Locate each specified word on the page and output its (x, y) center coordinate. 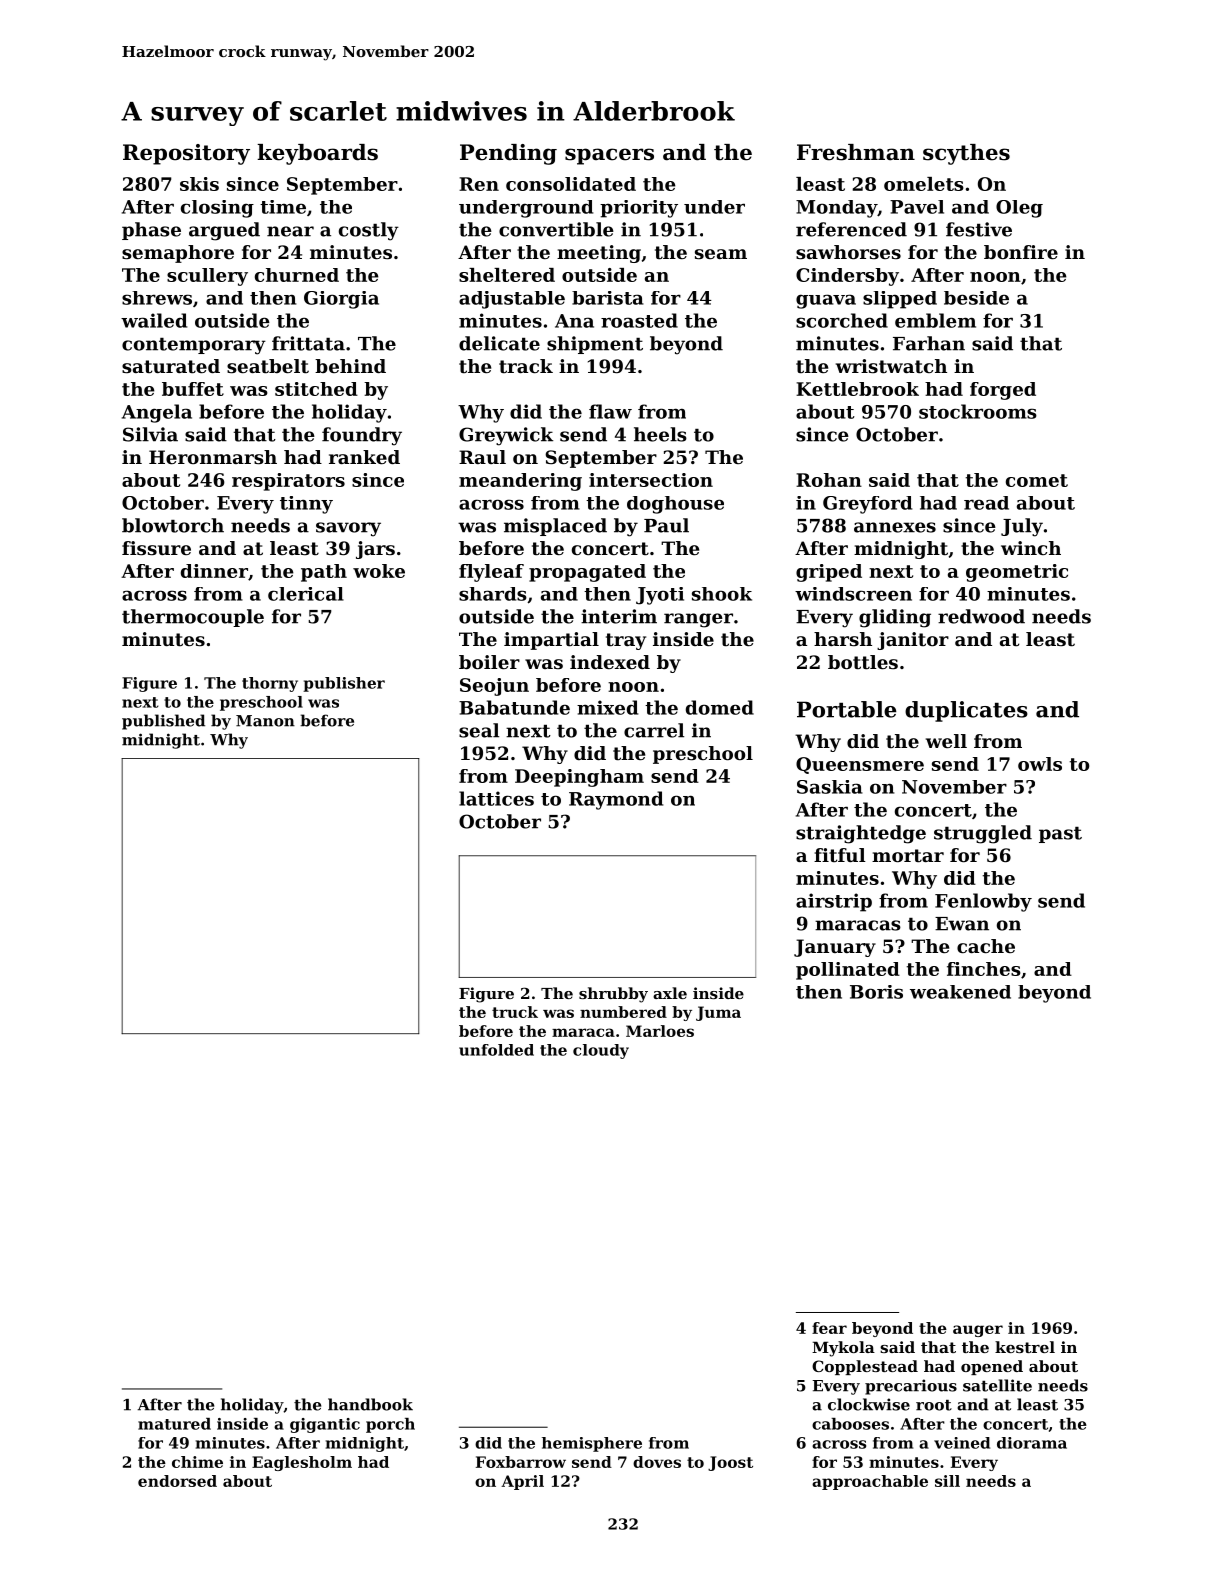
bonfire (1021, 252)
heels (660, 434)
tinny (306, 505)
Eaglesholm (302, 1463)
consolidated (571, 184)
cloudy (601, 1051)
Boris (876, 992)
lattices (496, 798)
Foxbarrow (521, 1462)
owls (1040, 764)
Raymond (616, 800)
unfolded (496, 1050)
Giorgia (341, 300)
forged (1003, 391)
